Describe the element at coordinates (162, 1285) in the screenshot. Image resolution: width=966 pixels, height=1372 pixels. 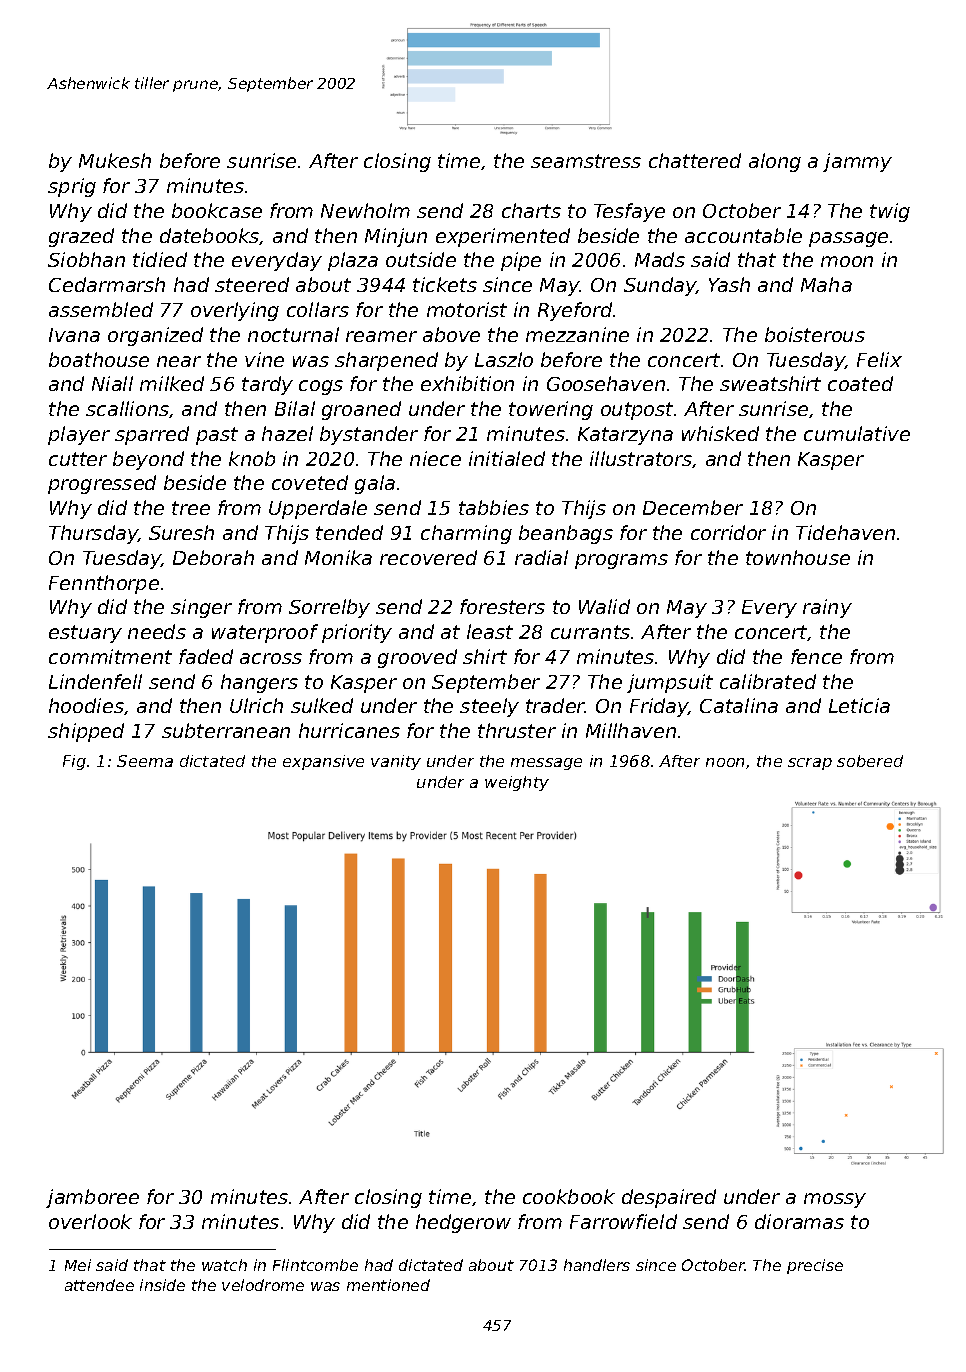
I see `inside` at that location.
